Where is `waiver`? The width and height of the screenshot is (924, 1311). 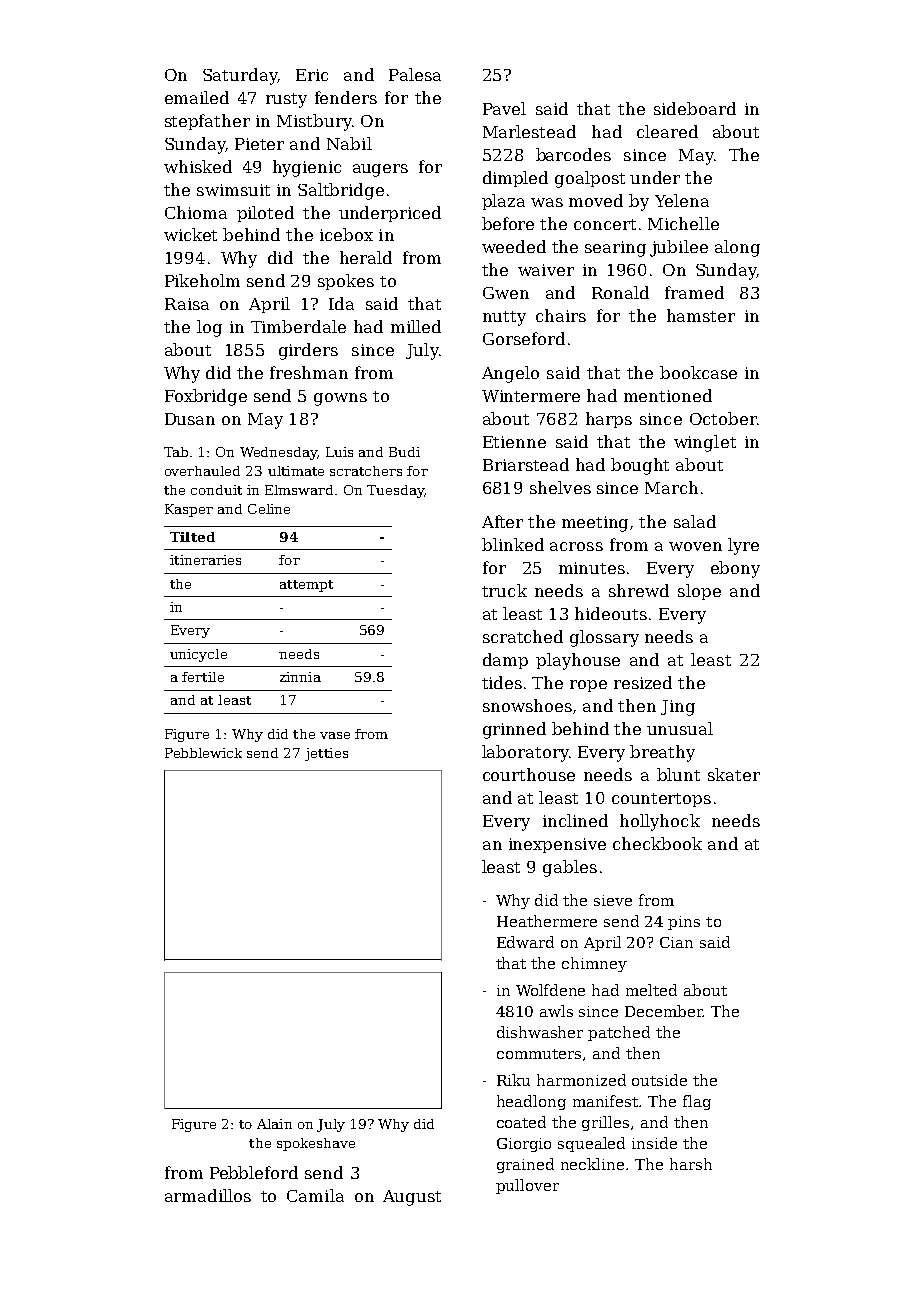
waiver is located at coordinates (546, 270).
